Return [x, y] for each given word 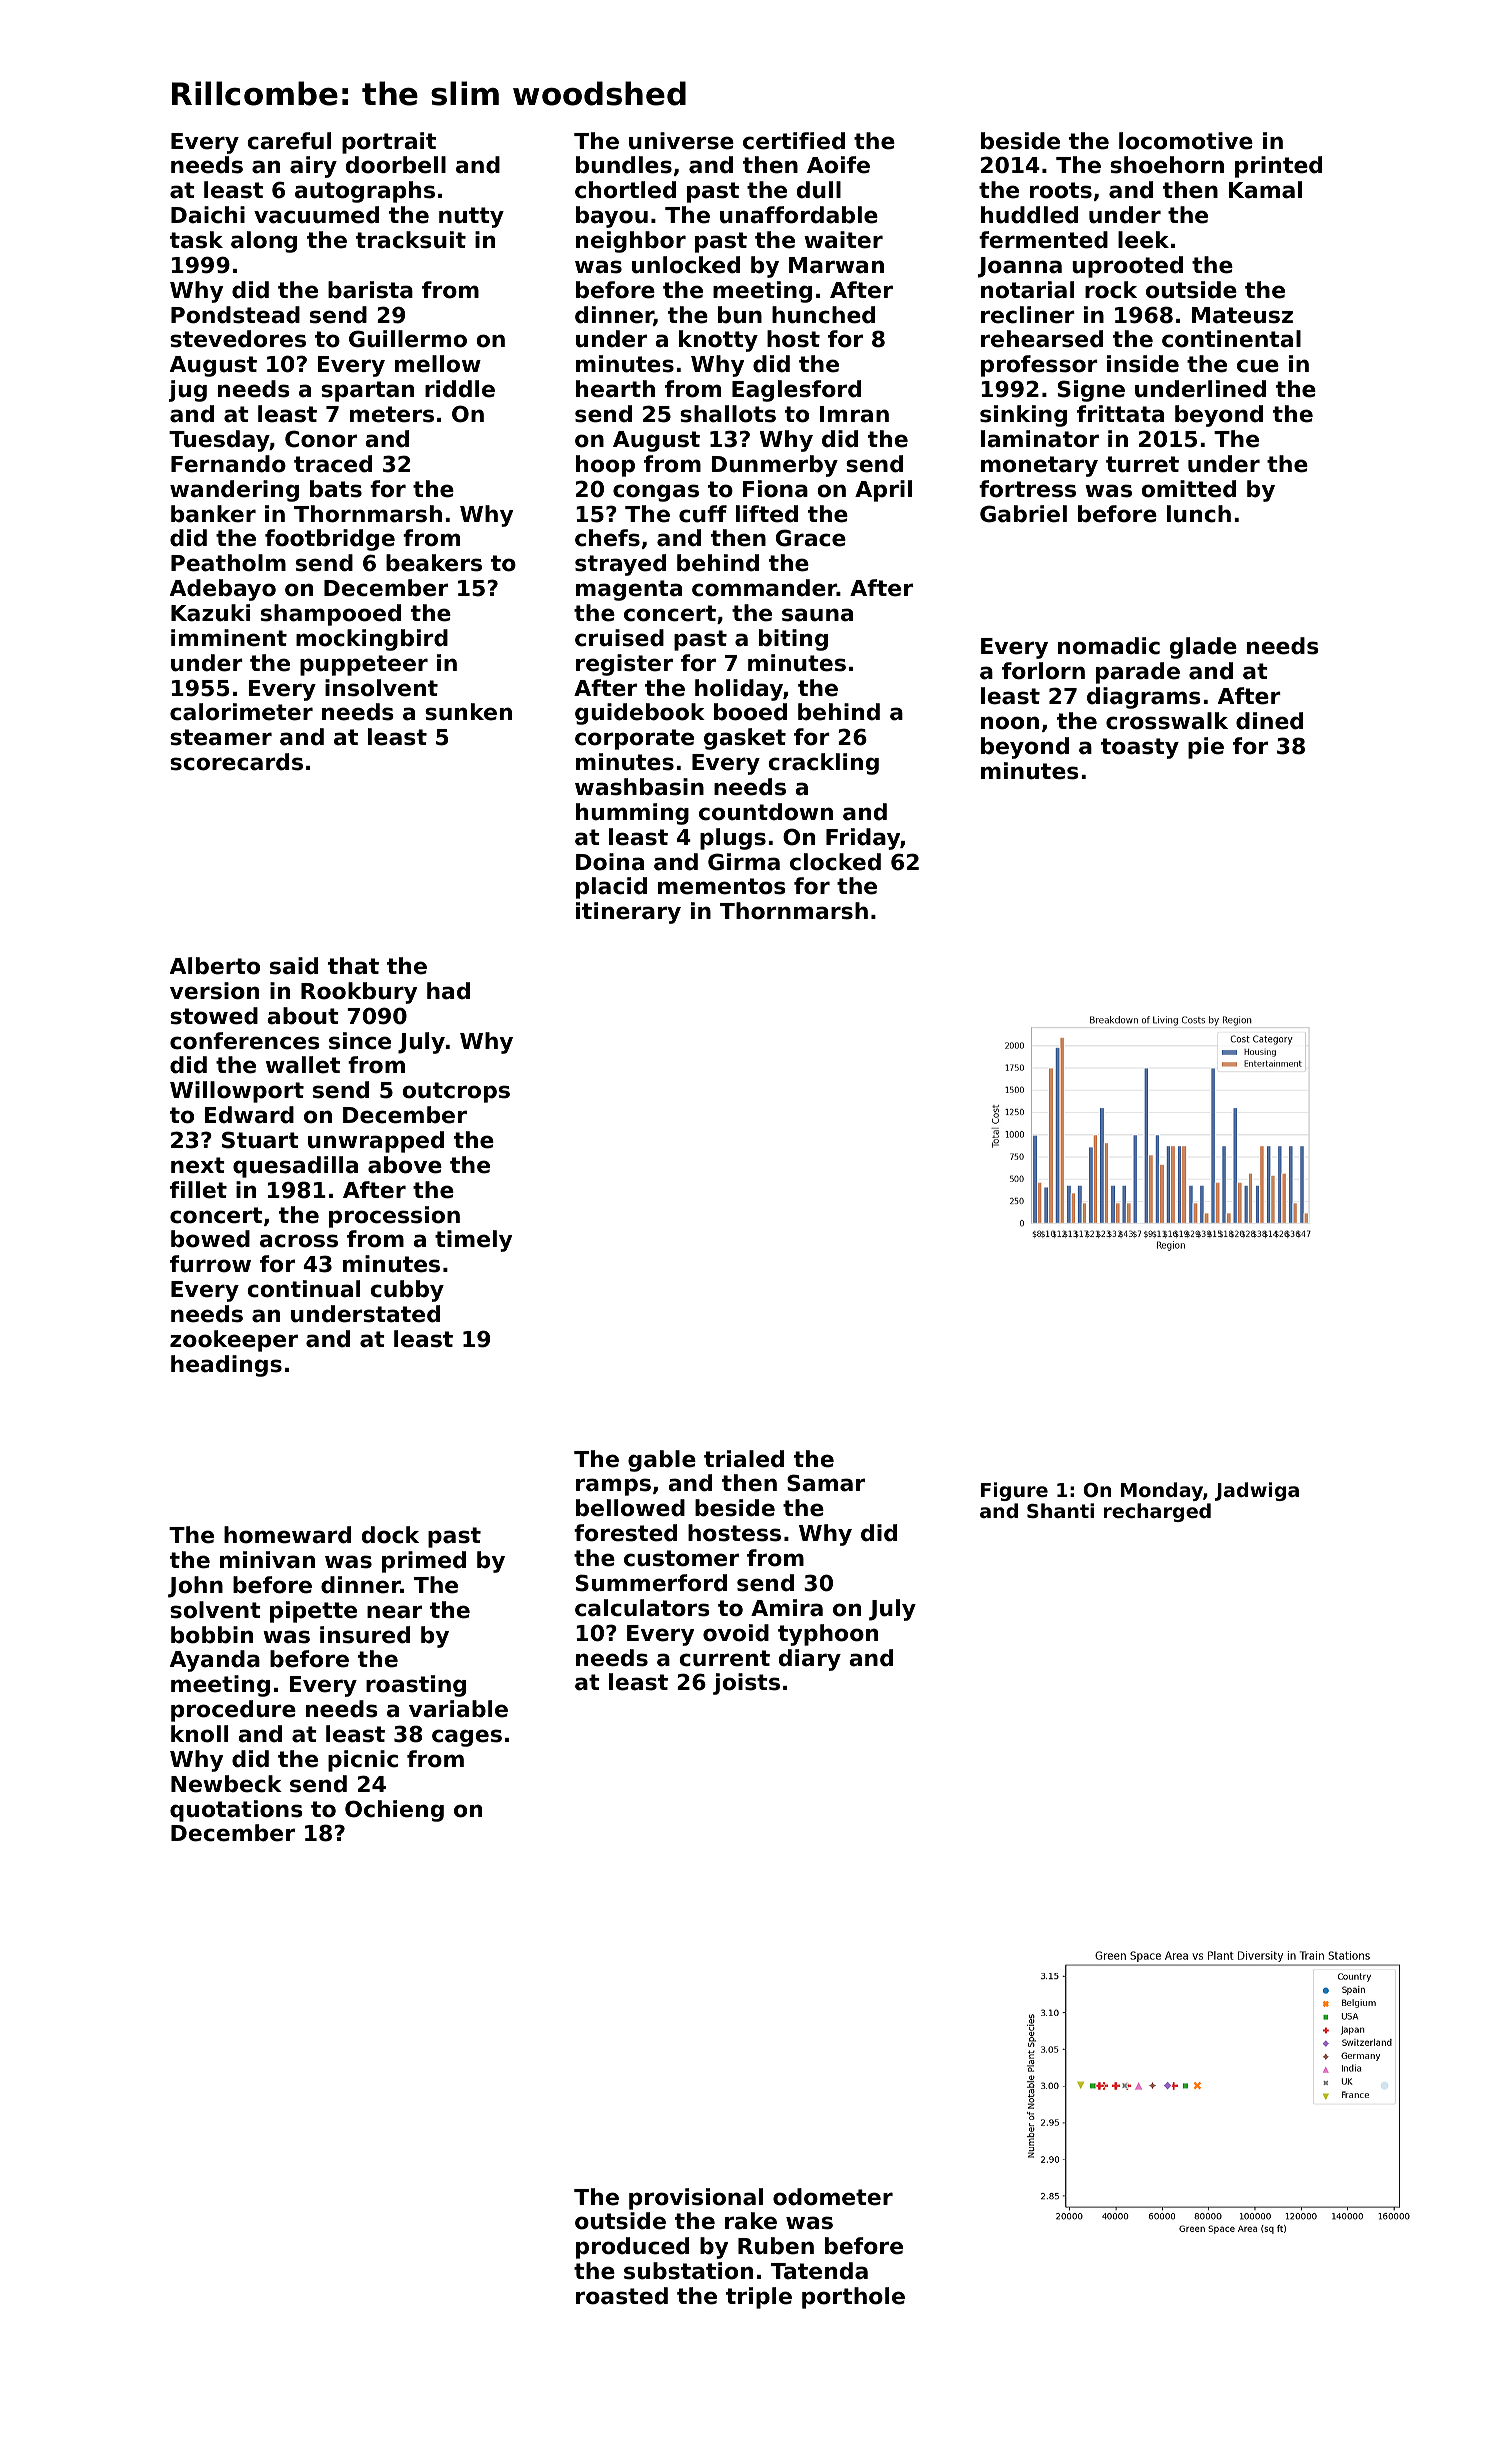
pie [1206, 748]
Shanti [1060, 1510]
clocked [835, 862]
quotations [236, 1811]
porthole [853, 2298]
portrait [389, 143]
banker [213, 514]
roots [1061, 190]
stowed [214, 1016]
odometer [833, 2197]
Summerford [651, 1583]
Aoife [838, 165]
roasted [622, 2296]
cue [1258, 366]
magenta [629, 590]
